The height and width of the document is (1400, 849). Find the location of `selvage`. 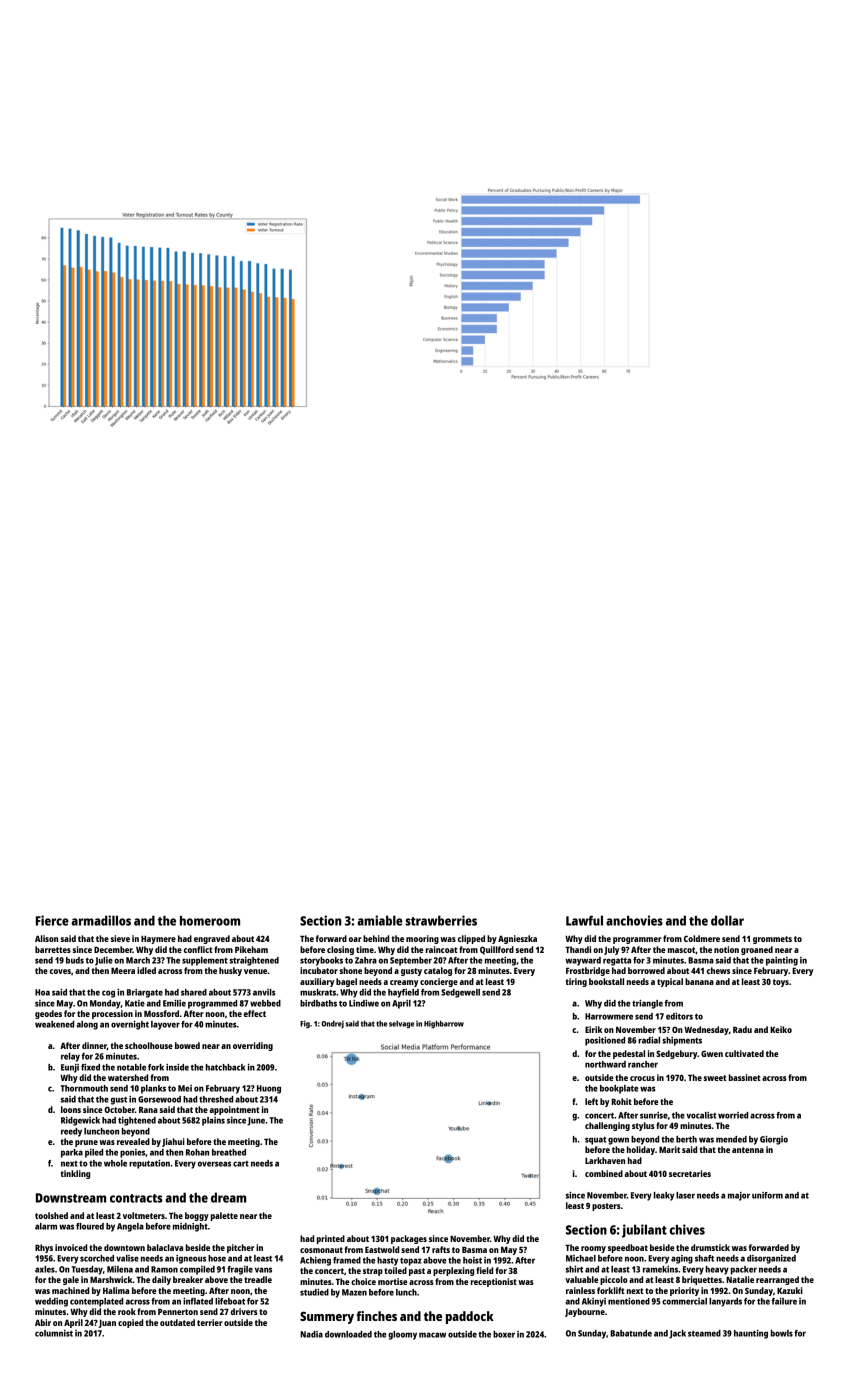

selvage is located at coordinates (401, 1024).
